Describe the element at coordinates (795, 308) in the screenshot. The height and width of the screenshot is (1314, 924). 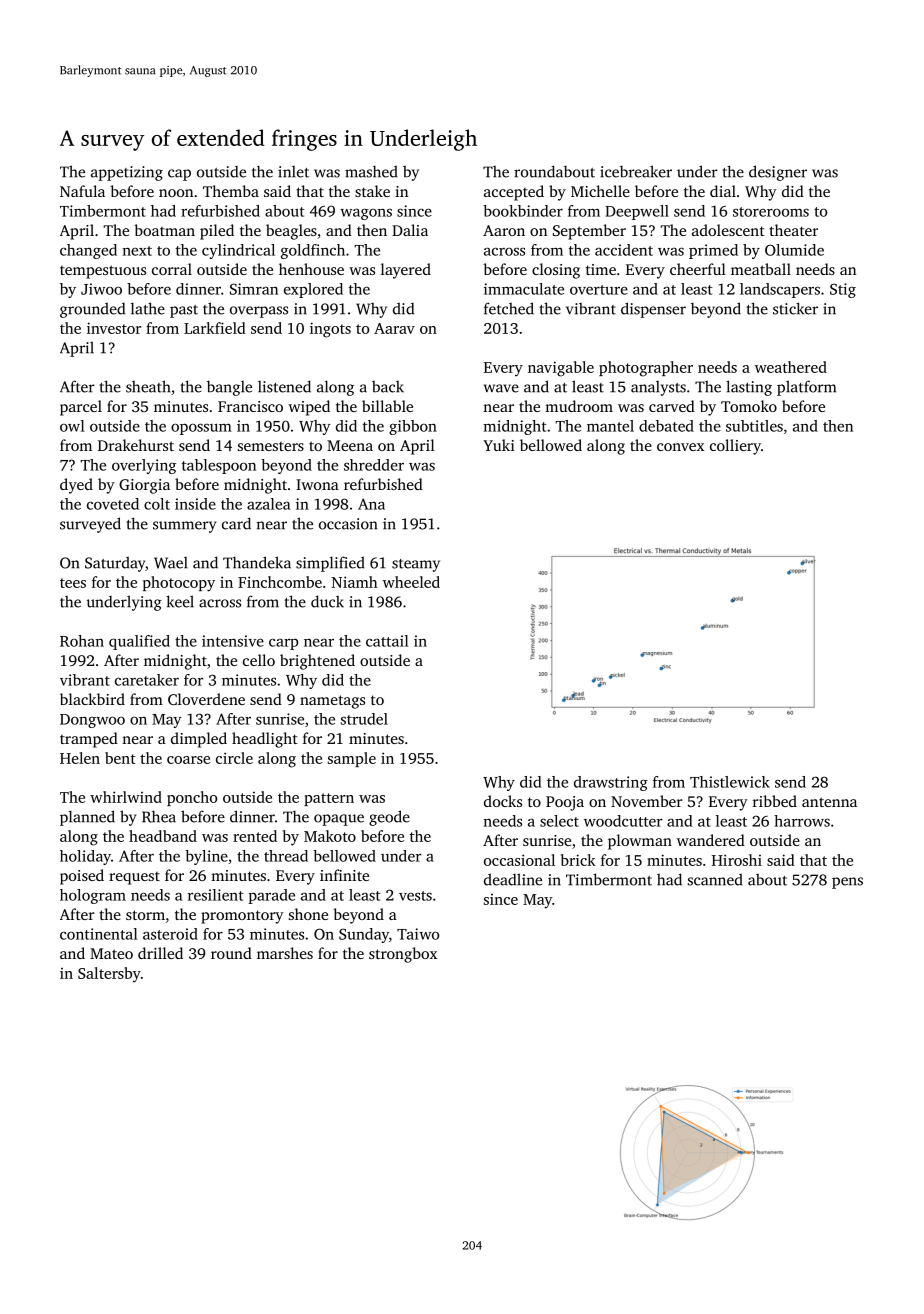
I see `sticker` at that location.
